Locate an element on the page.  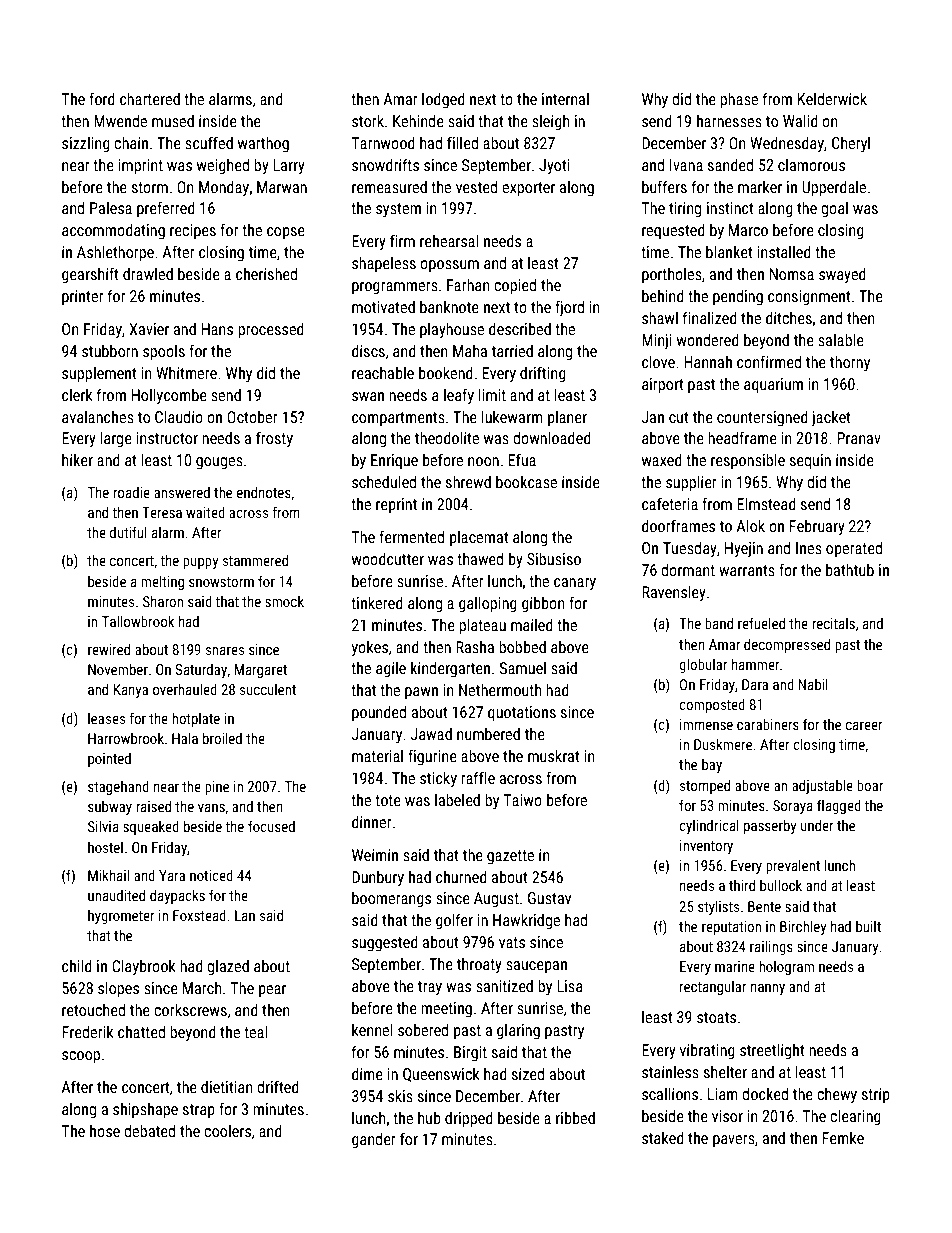
carabiners is located at coordinates (768, 724).
